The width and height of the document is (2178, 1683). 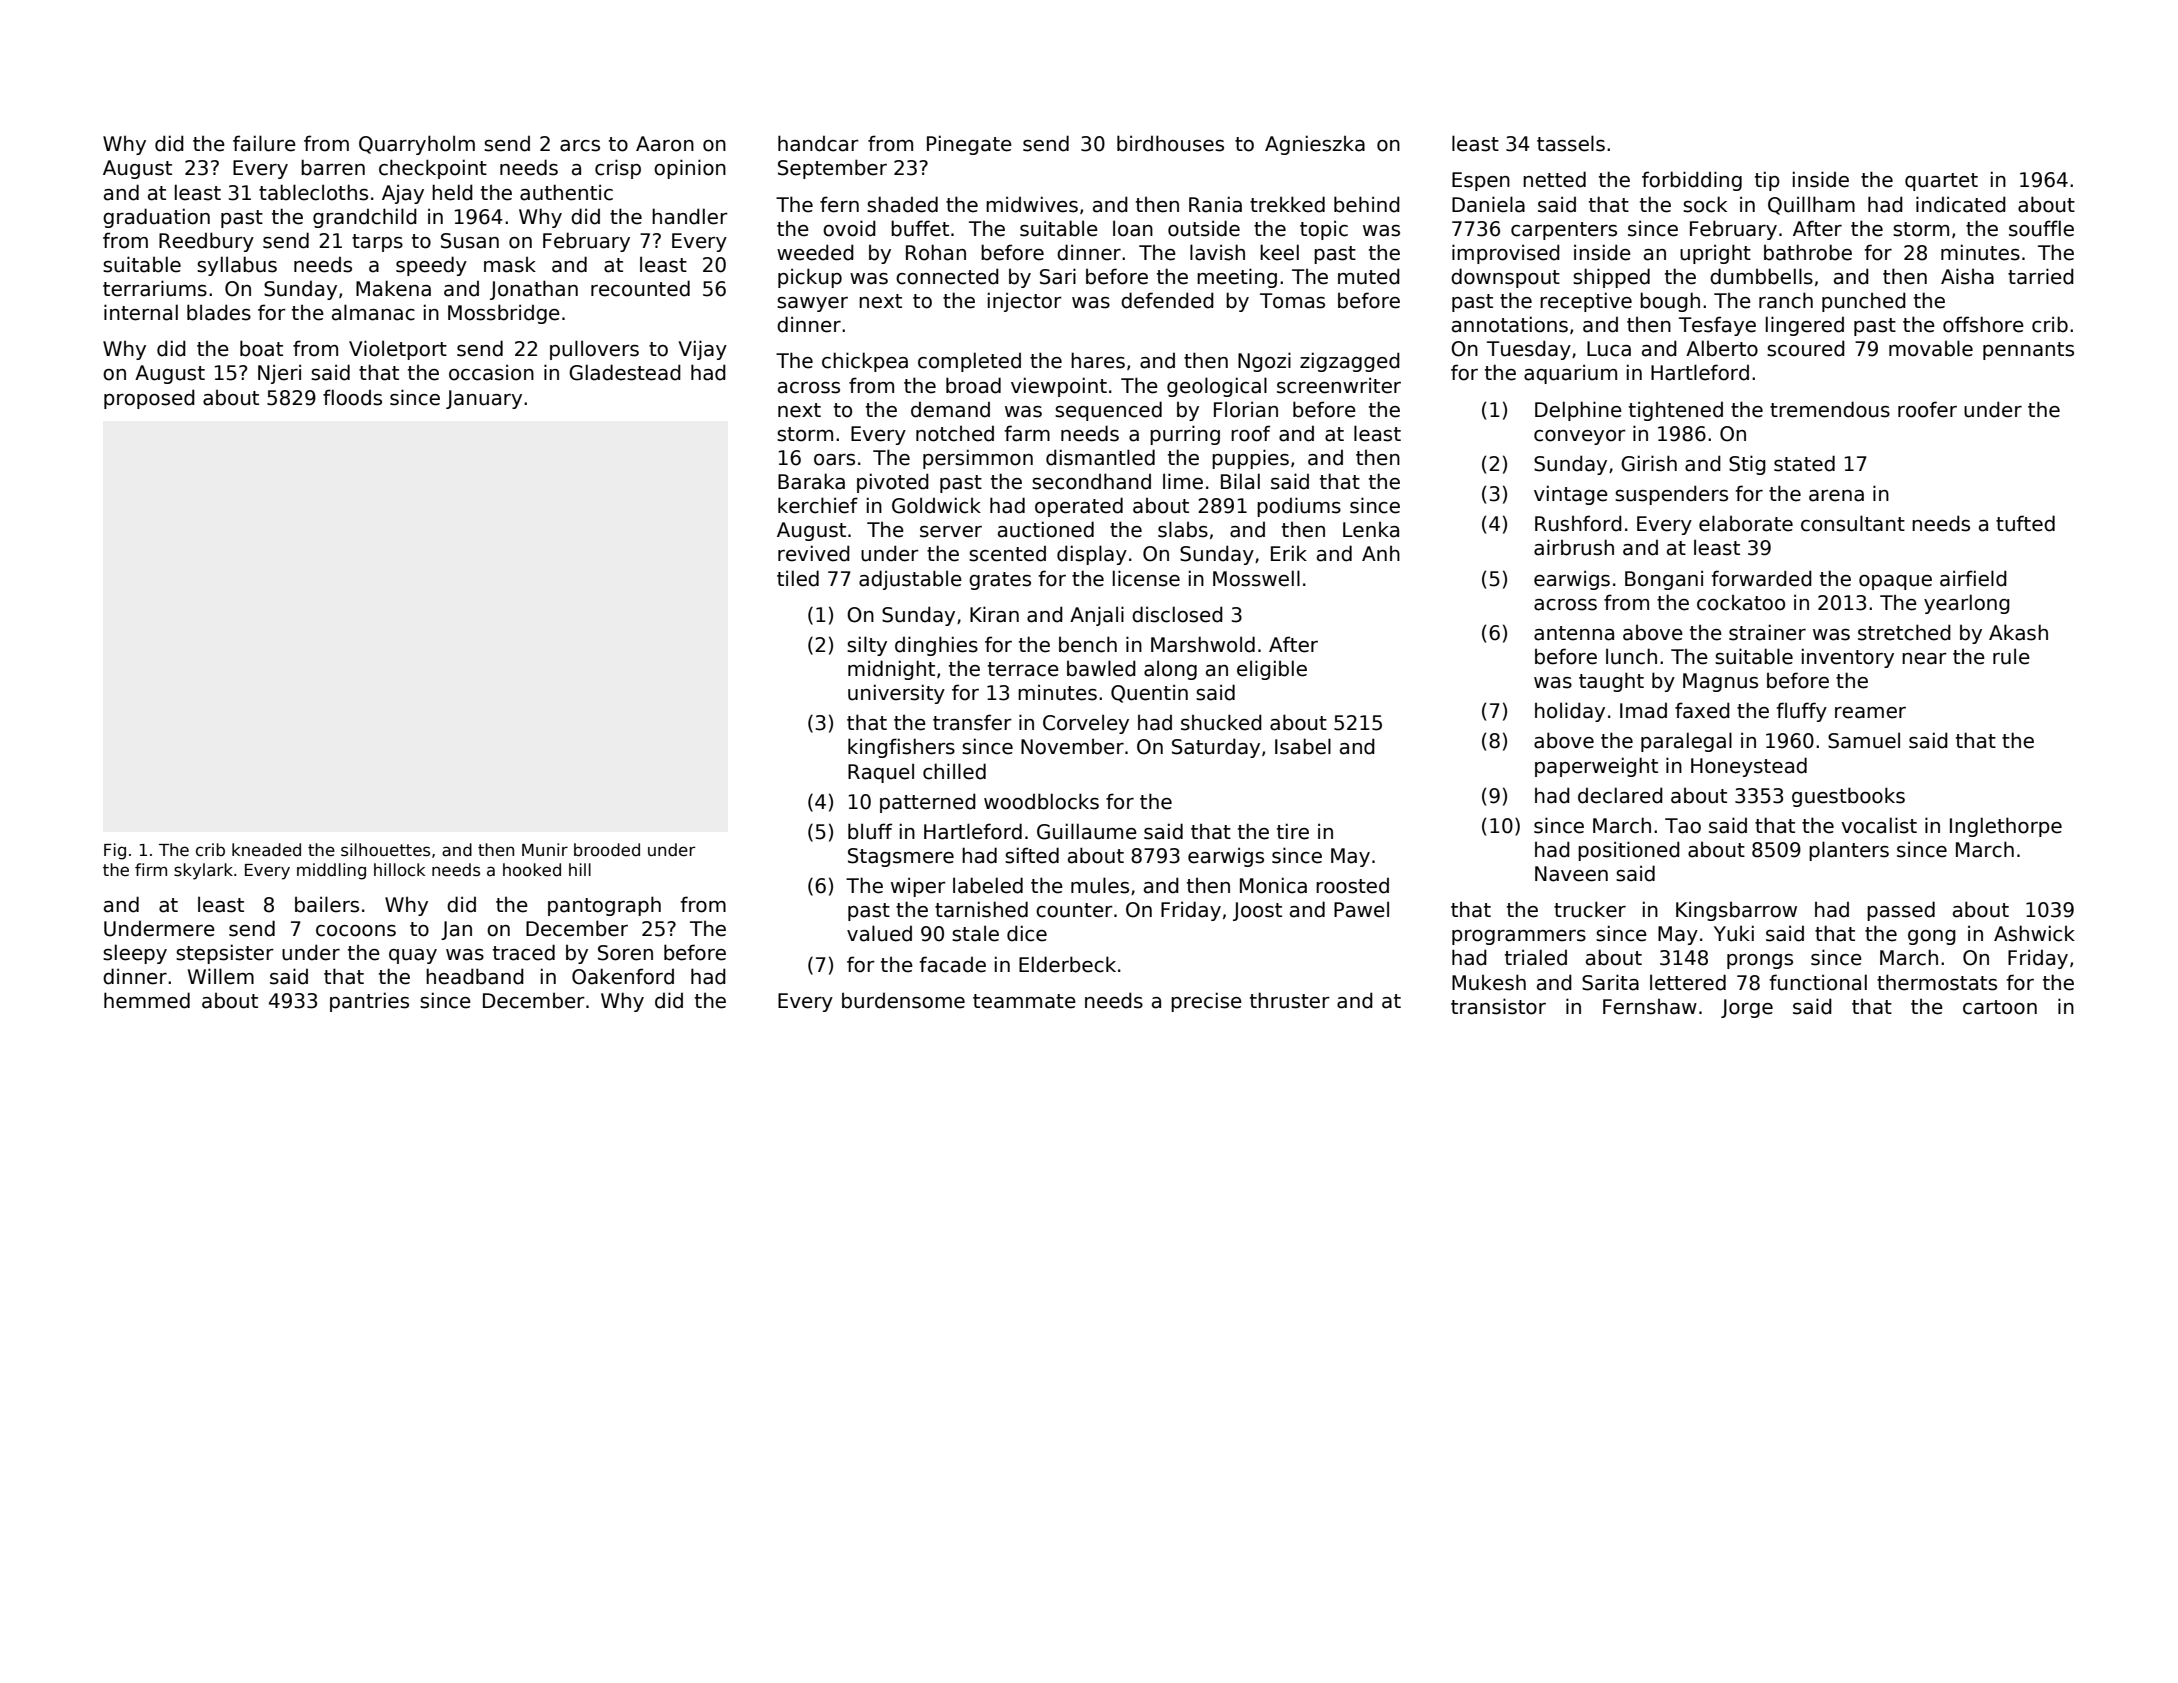 I want to click on tire, so click(x=1293, y=831).
